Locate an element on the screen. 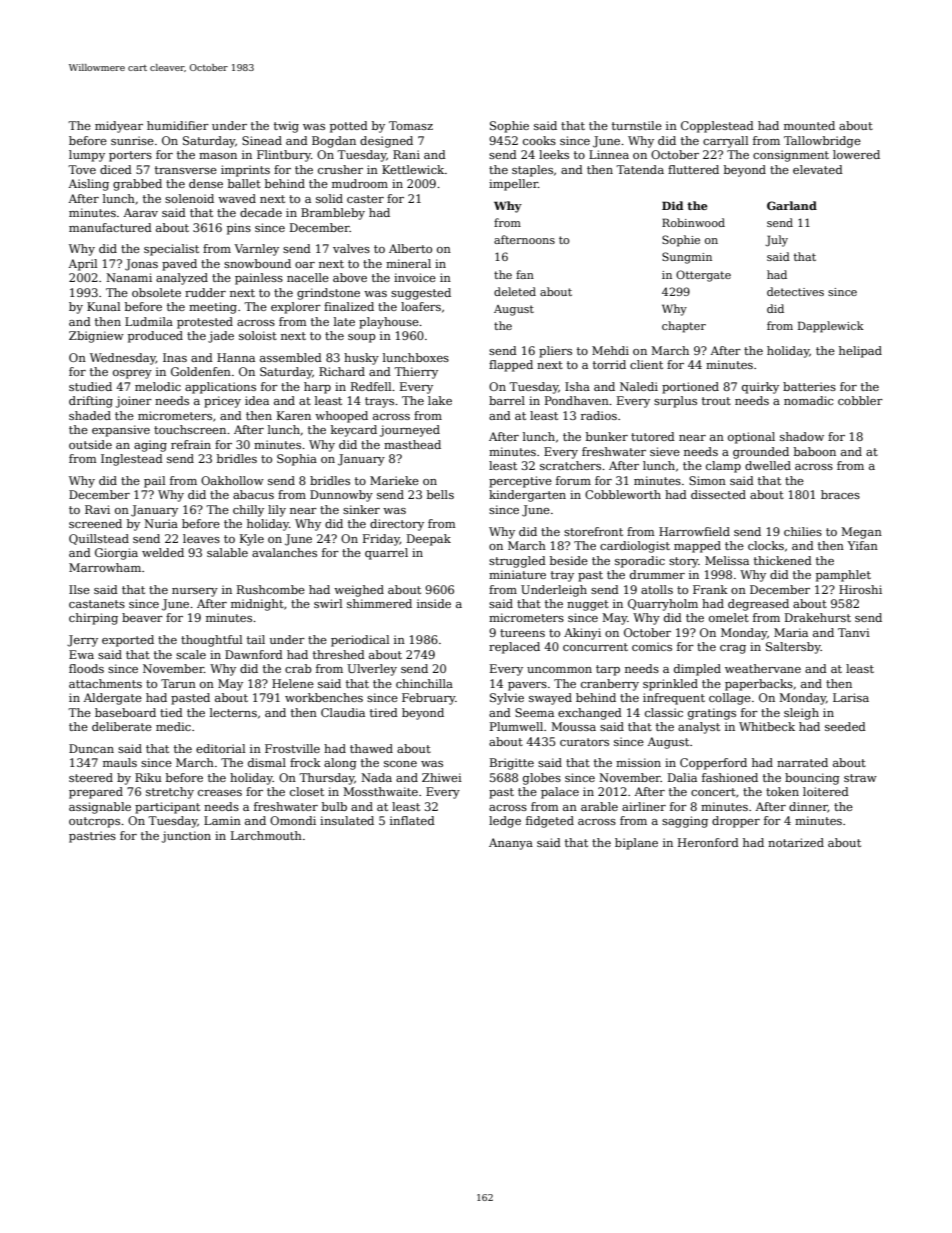  Tanvi is located at coordinates (854, 632).
